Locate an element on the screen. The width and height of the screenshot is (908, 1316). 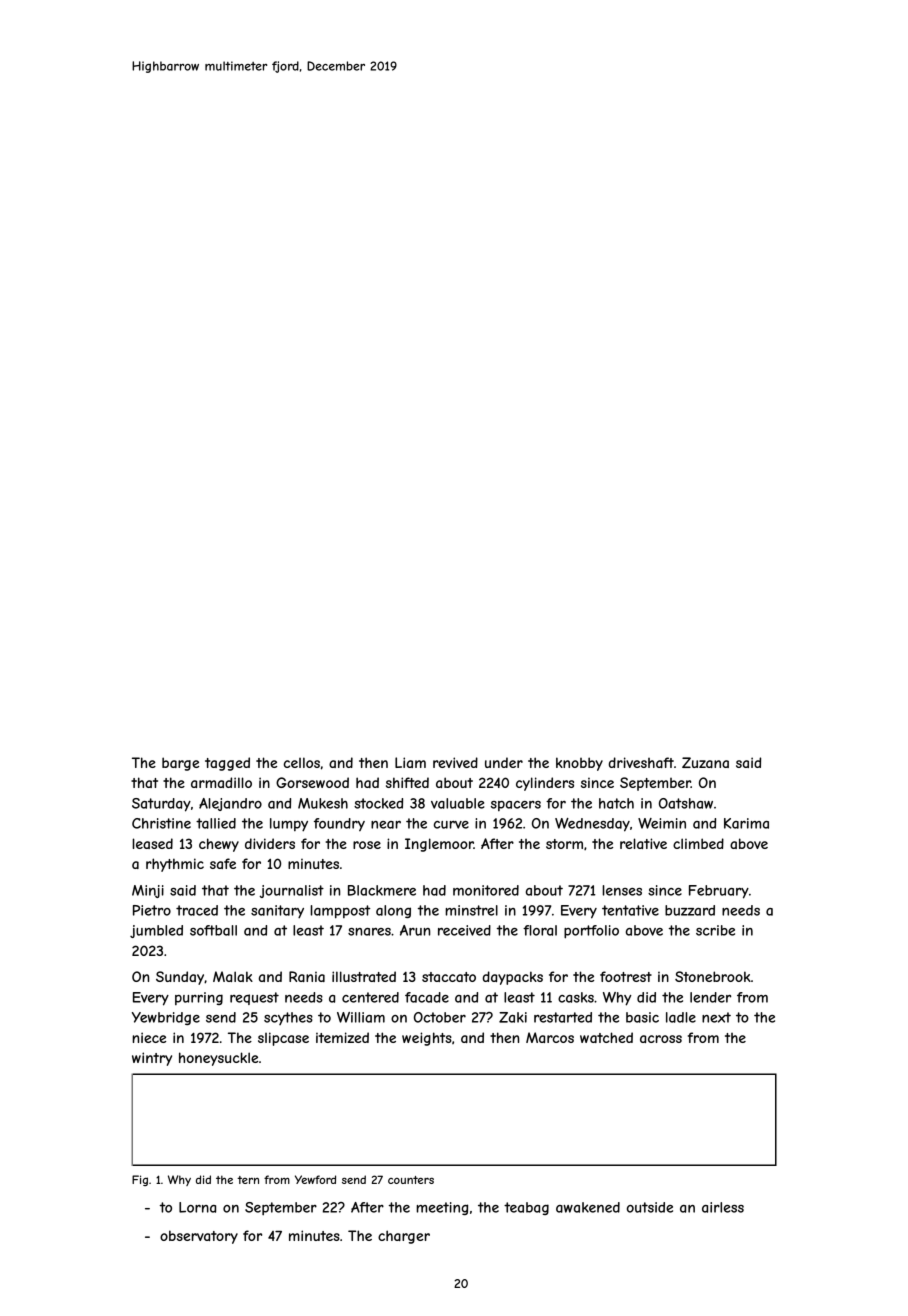
tern is located at coordinates (248, 1180).
